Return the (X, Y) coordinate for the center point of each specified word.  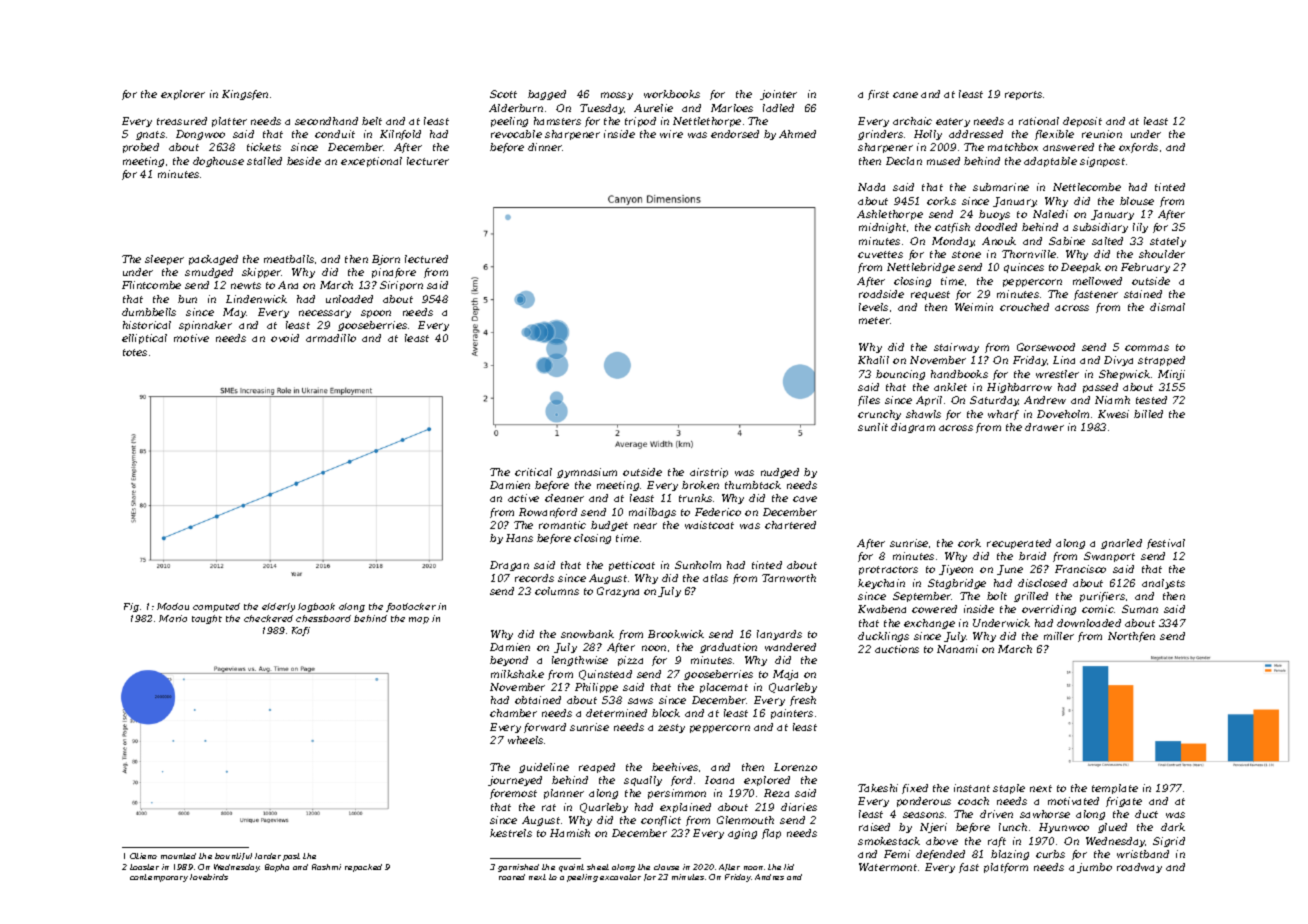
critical (533, 472)
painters (792, 714)
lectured (426, 259)
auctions (897, 649)
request (930, 295)
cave (805, 499)
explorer (183, 95)
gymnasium (587, 473)
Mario (173, 618)
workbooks (672, 94)
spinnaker (205, 326)
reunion (1102, 134)
